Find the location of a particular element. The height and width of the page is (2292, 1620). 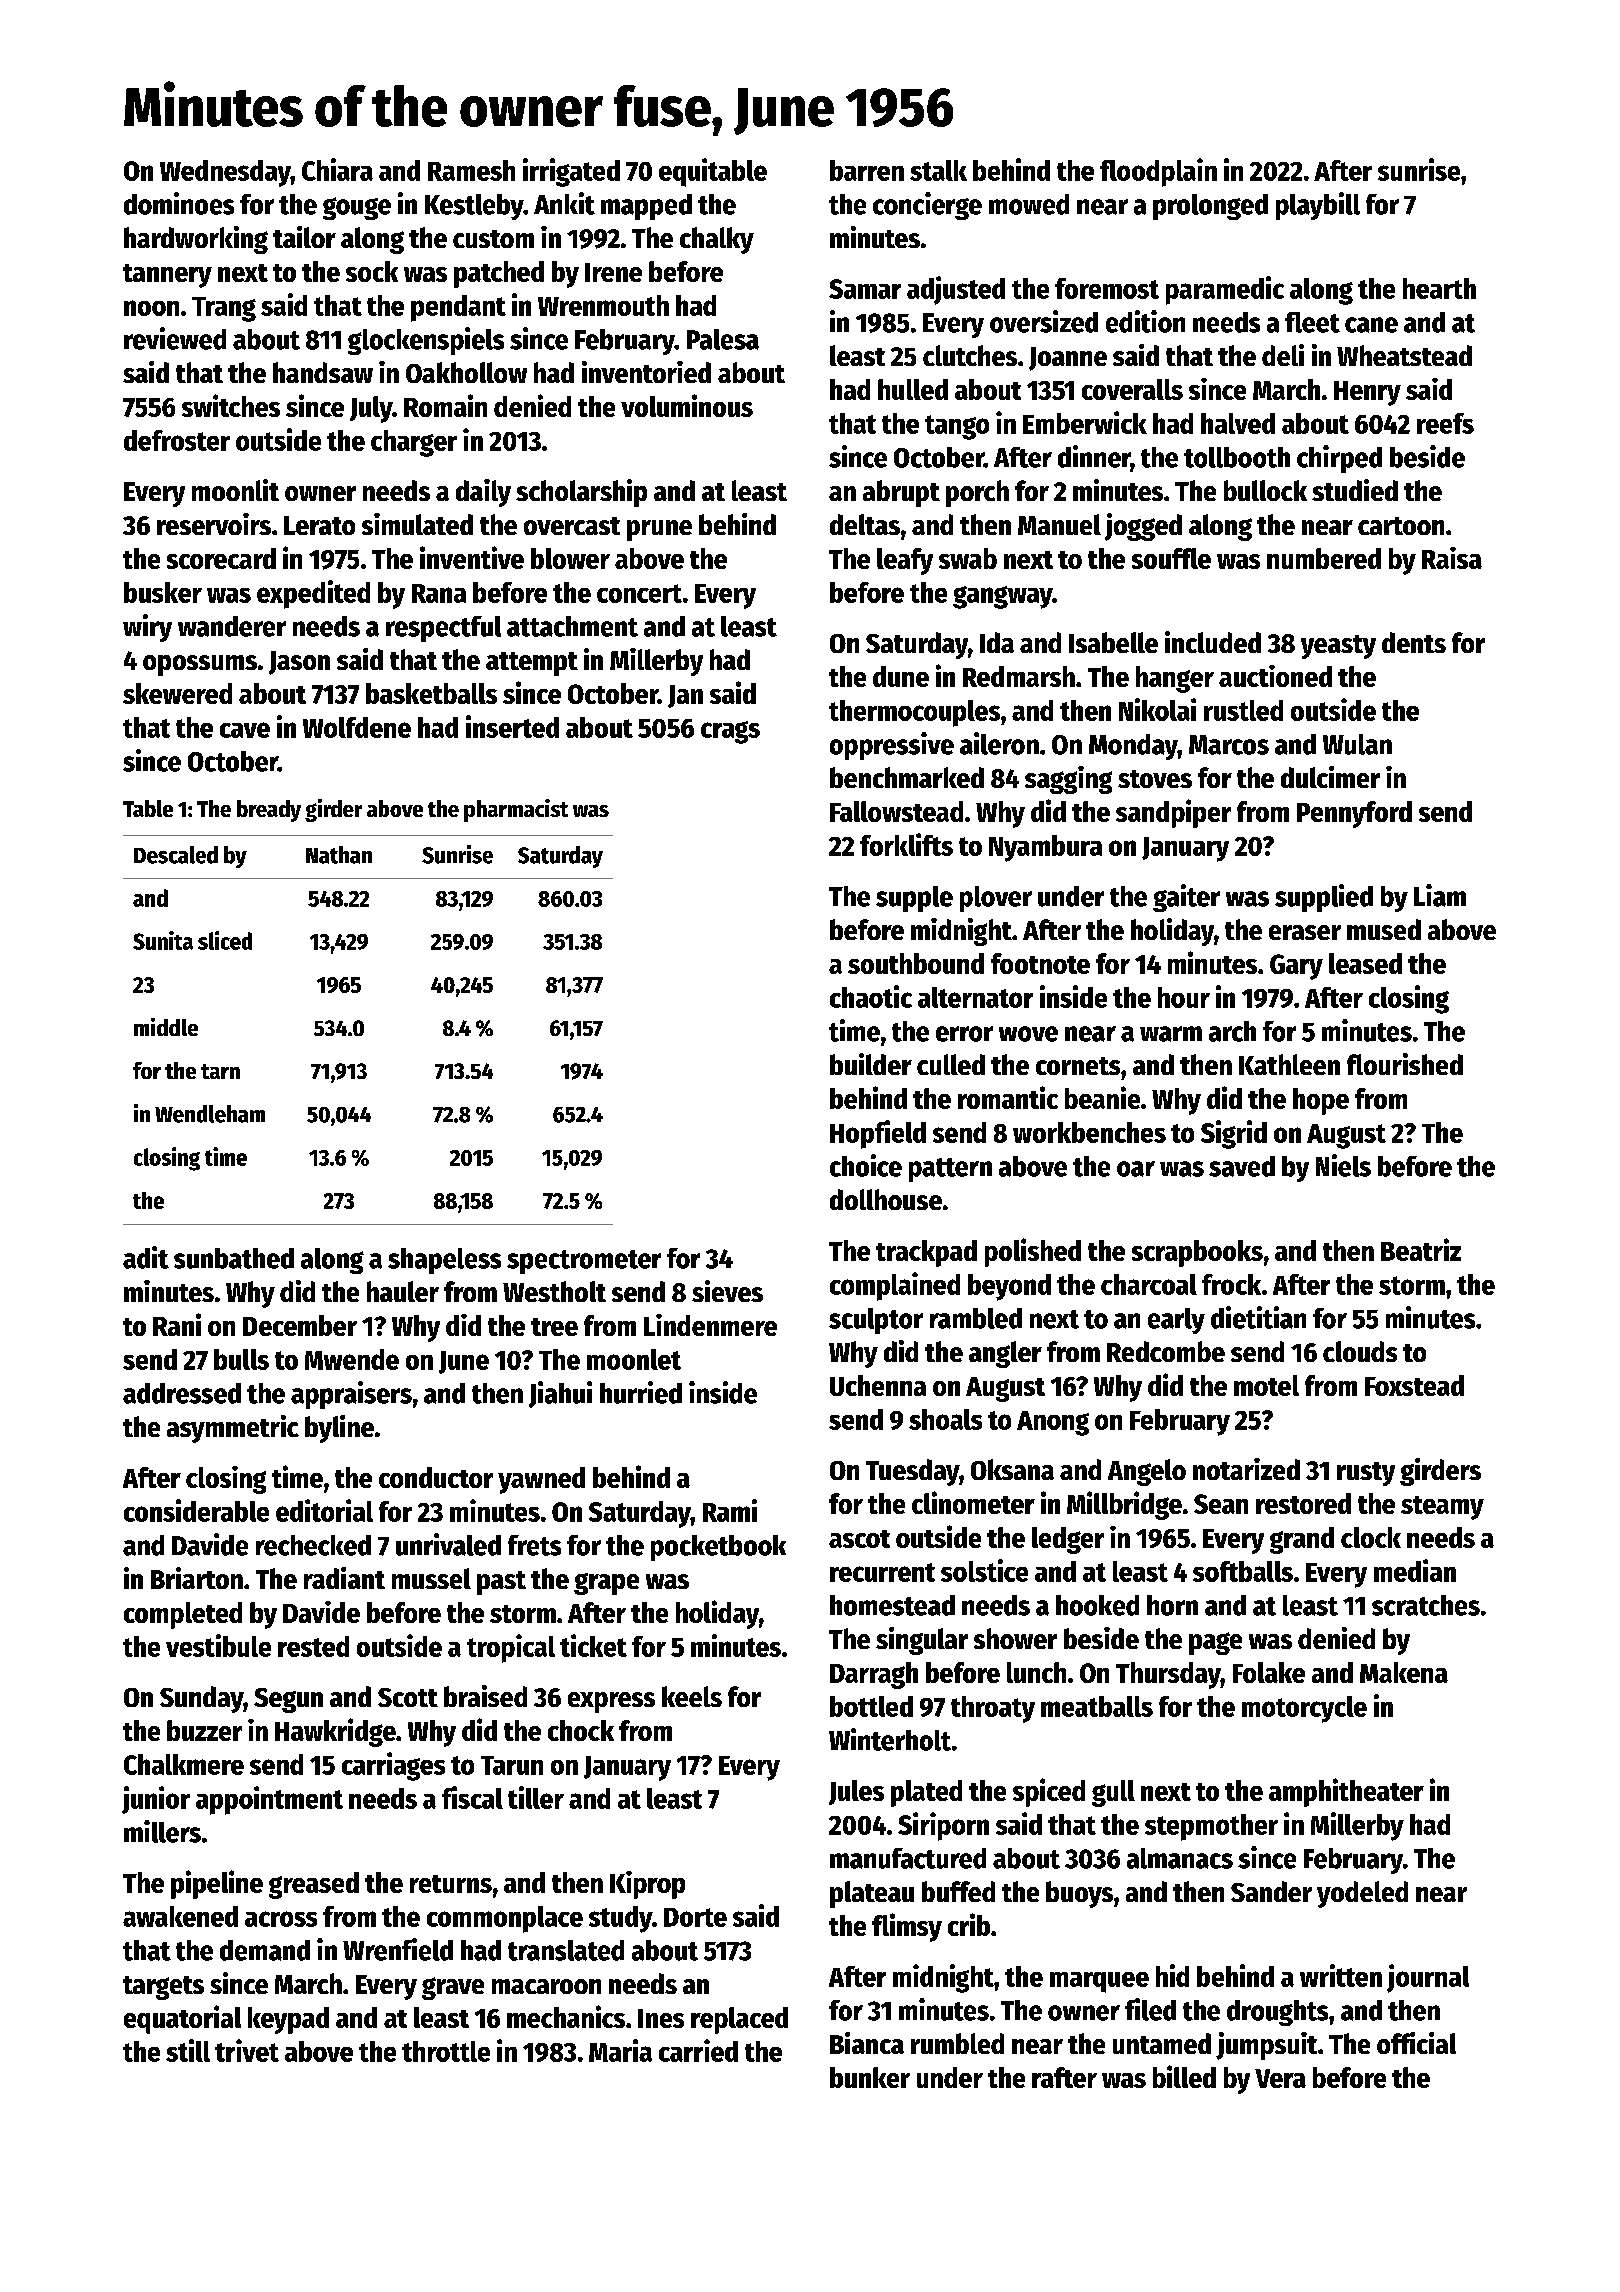

error is located at coordinates (964, 1034).
